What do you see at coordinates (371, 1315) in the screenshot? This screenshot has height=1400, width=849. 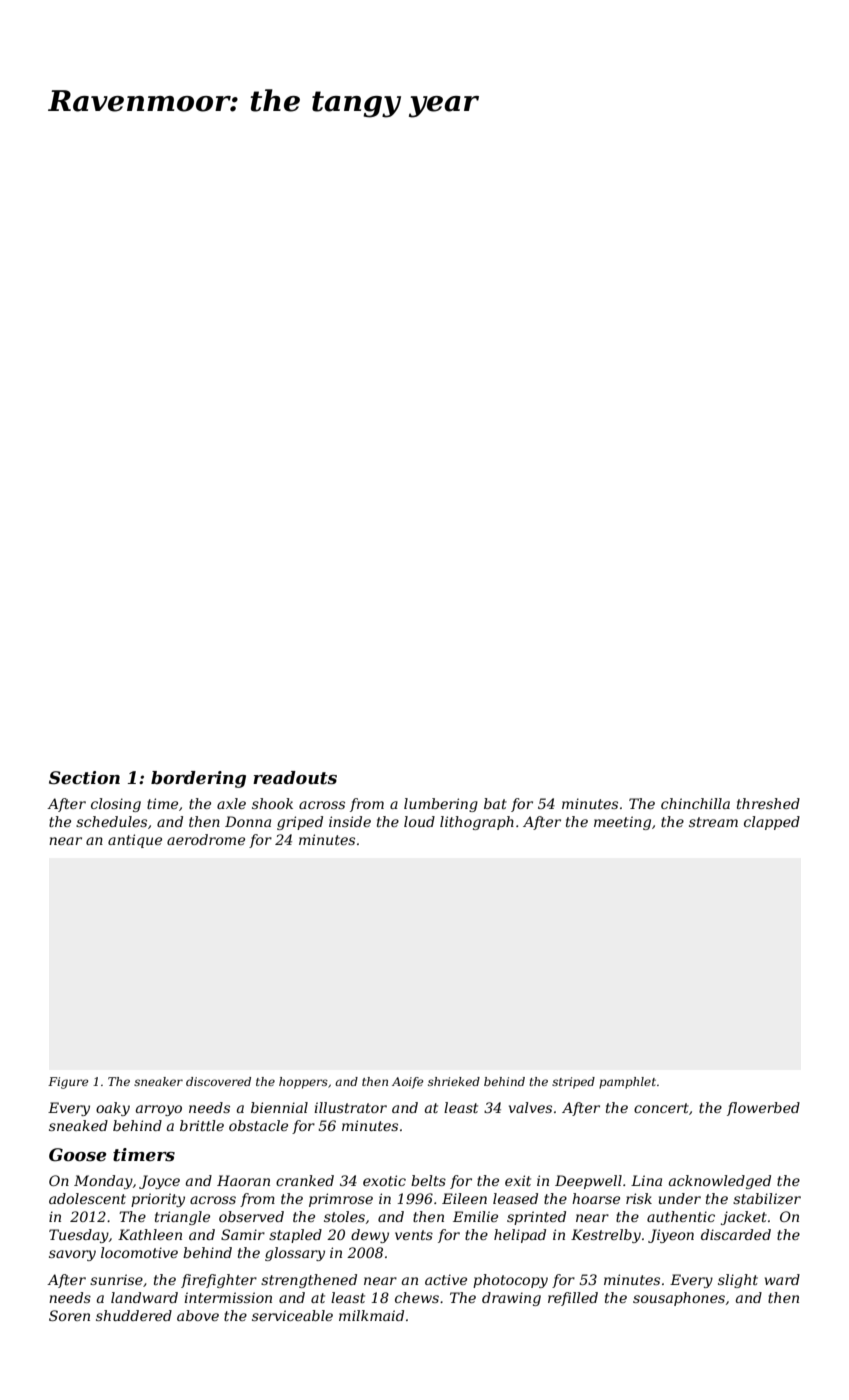 I see `milkmaid` at bounding box center [371, 1315].
